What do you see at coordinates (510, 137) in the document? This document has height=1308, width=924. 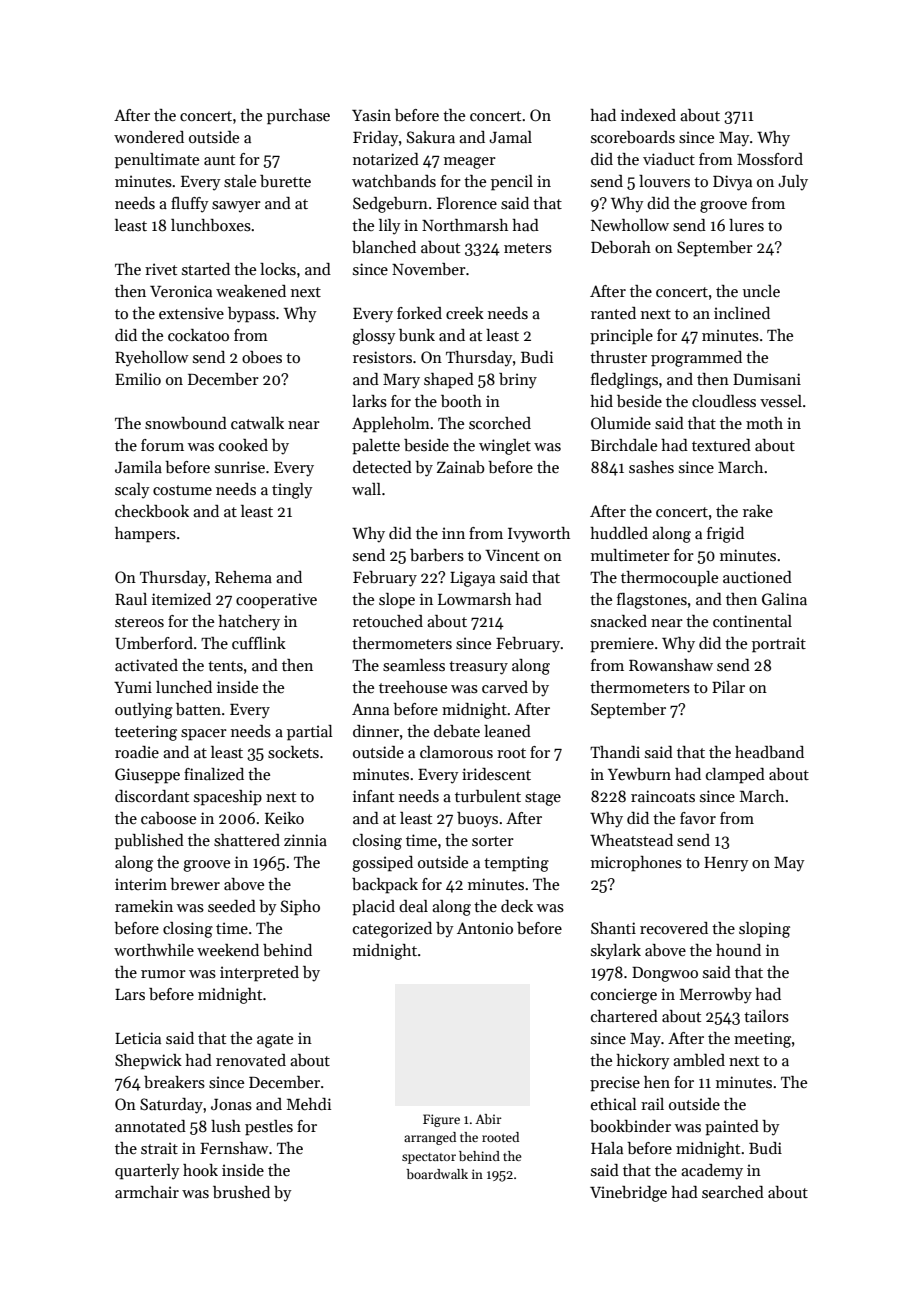 I see `Jamal` at bounding box center [510, 137].
